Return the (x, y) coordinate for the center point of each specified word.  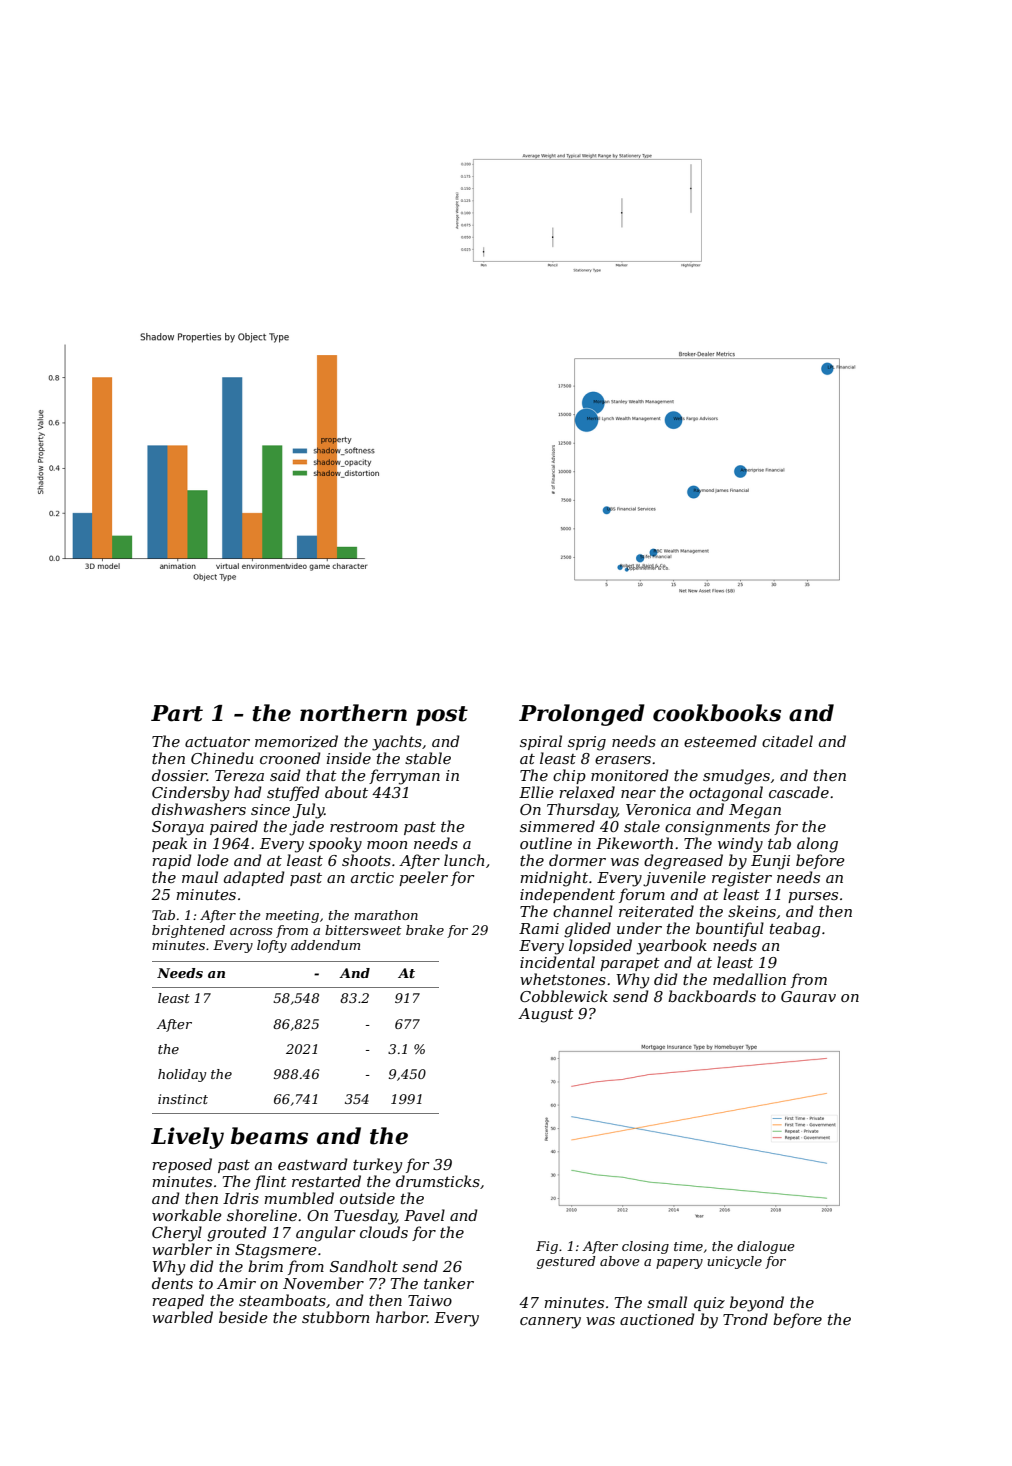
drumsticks (438, 1181)
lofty (272, 946)
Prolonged (582, 715)
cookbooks (717, 713)
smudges (736, 777)
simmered (557, 826)
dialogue (766, 1247)
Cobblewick (564, 996)
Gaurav (808, 996)
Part (177, 713)
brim (265, 1266)
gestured (566, 1262)
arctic (372, 877)
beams (269, 1136)
